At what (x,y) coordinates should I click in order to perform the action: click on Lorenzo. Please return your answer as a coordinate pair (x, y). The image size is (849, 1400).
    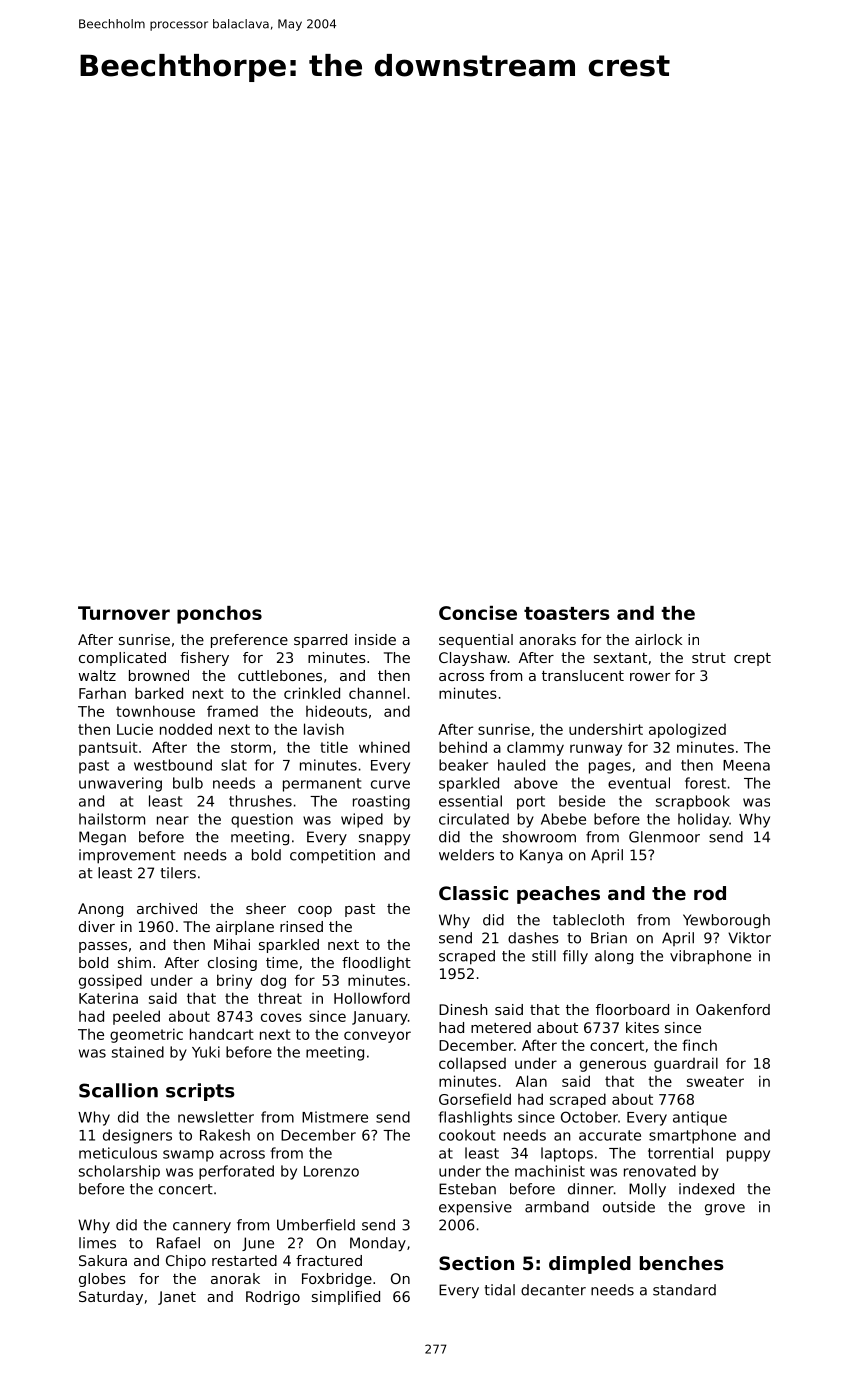
    Looking at the image, I should click on (331, 1171).
